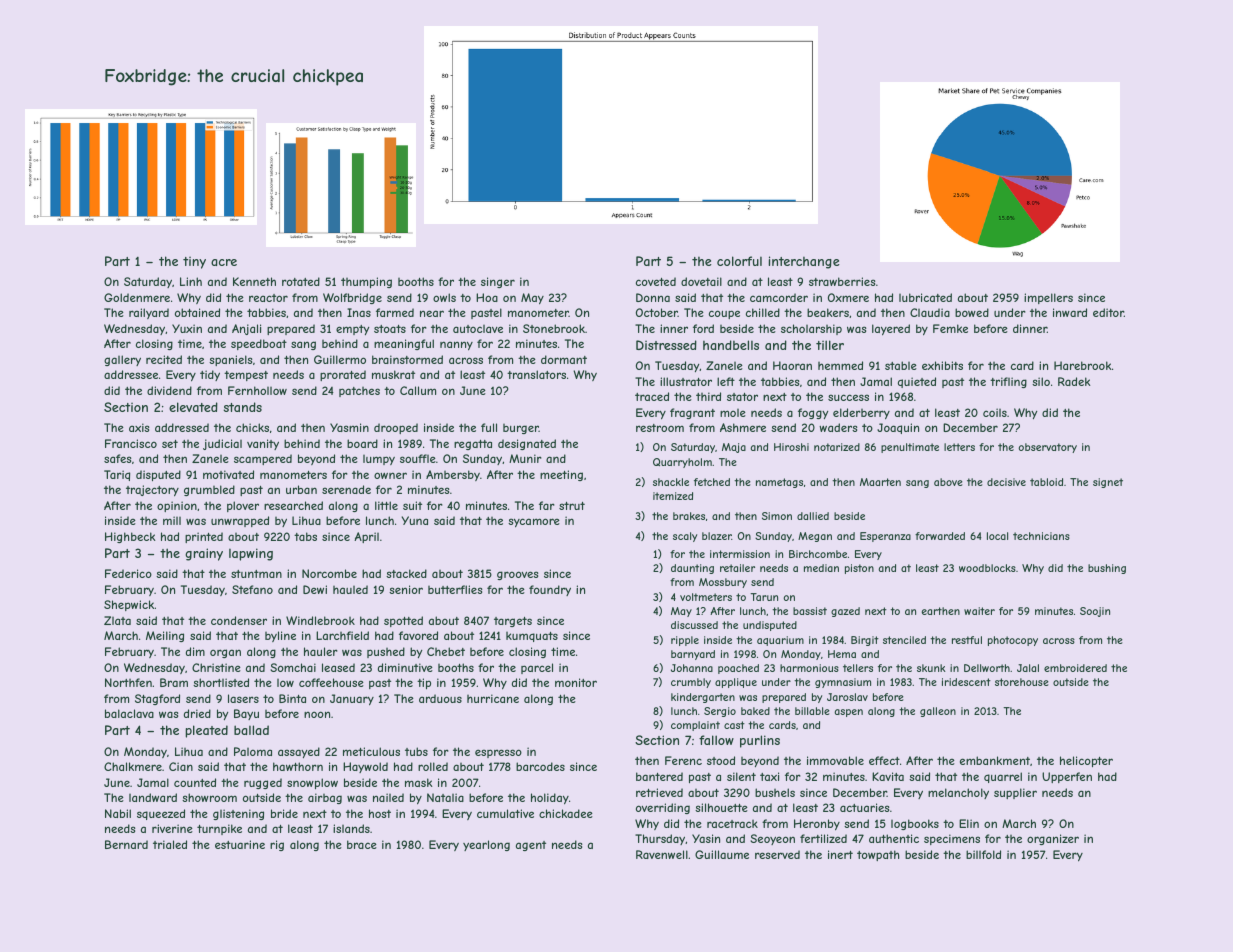 This screenshot has height=952, width=1233. I want to click on tiny, so click(194, 263).
